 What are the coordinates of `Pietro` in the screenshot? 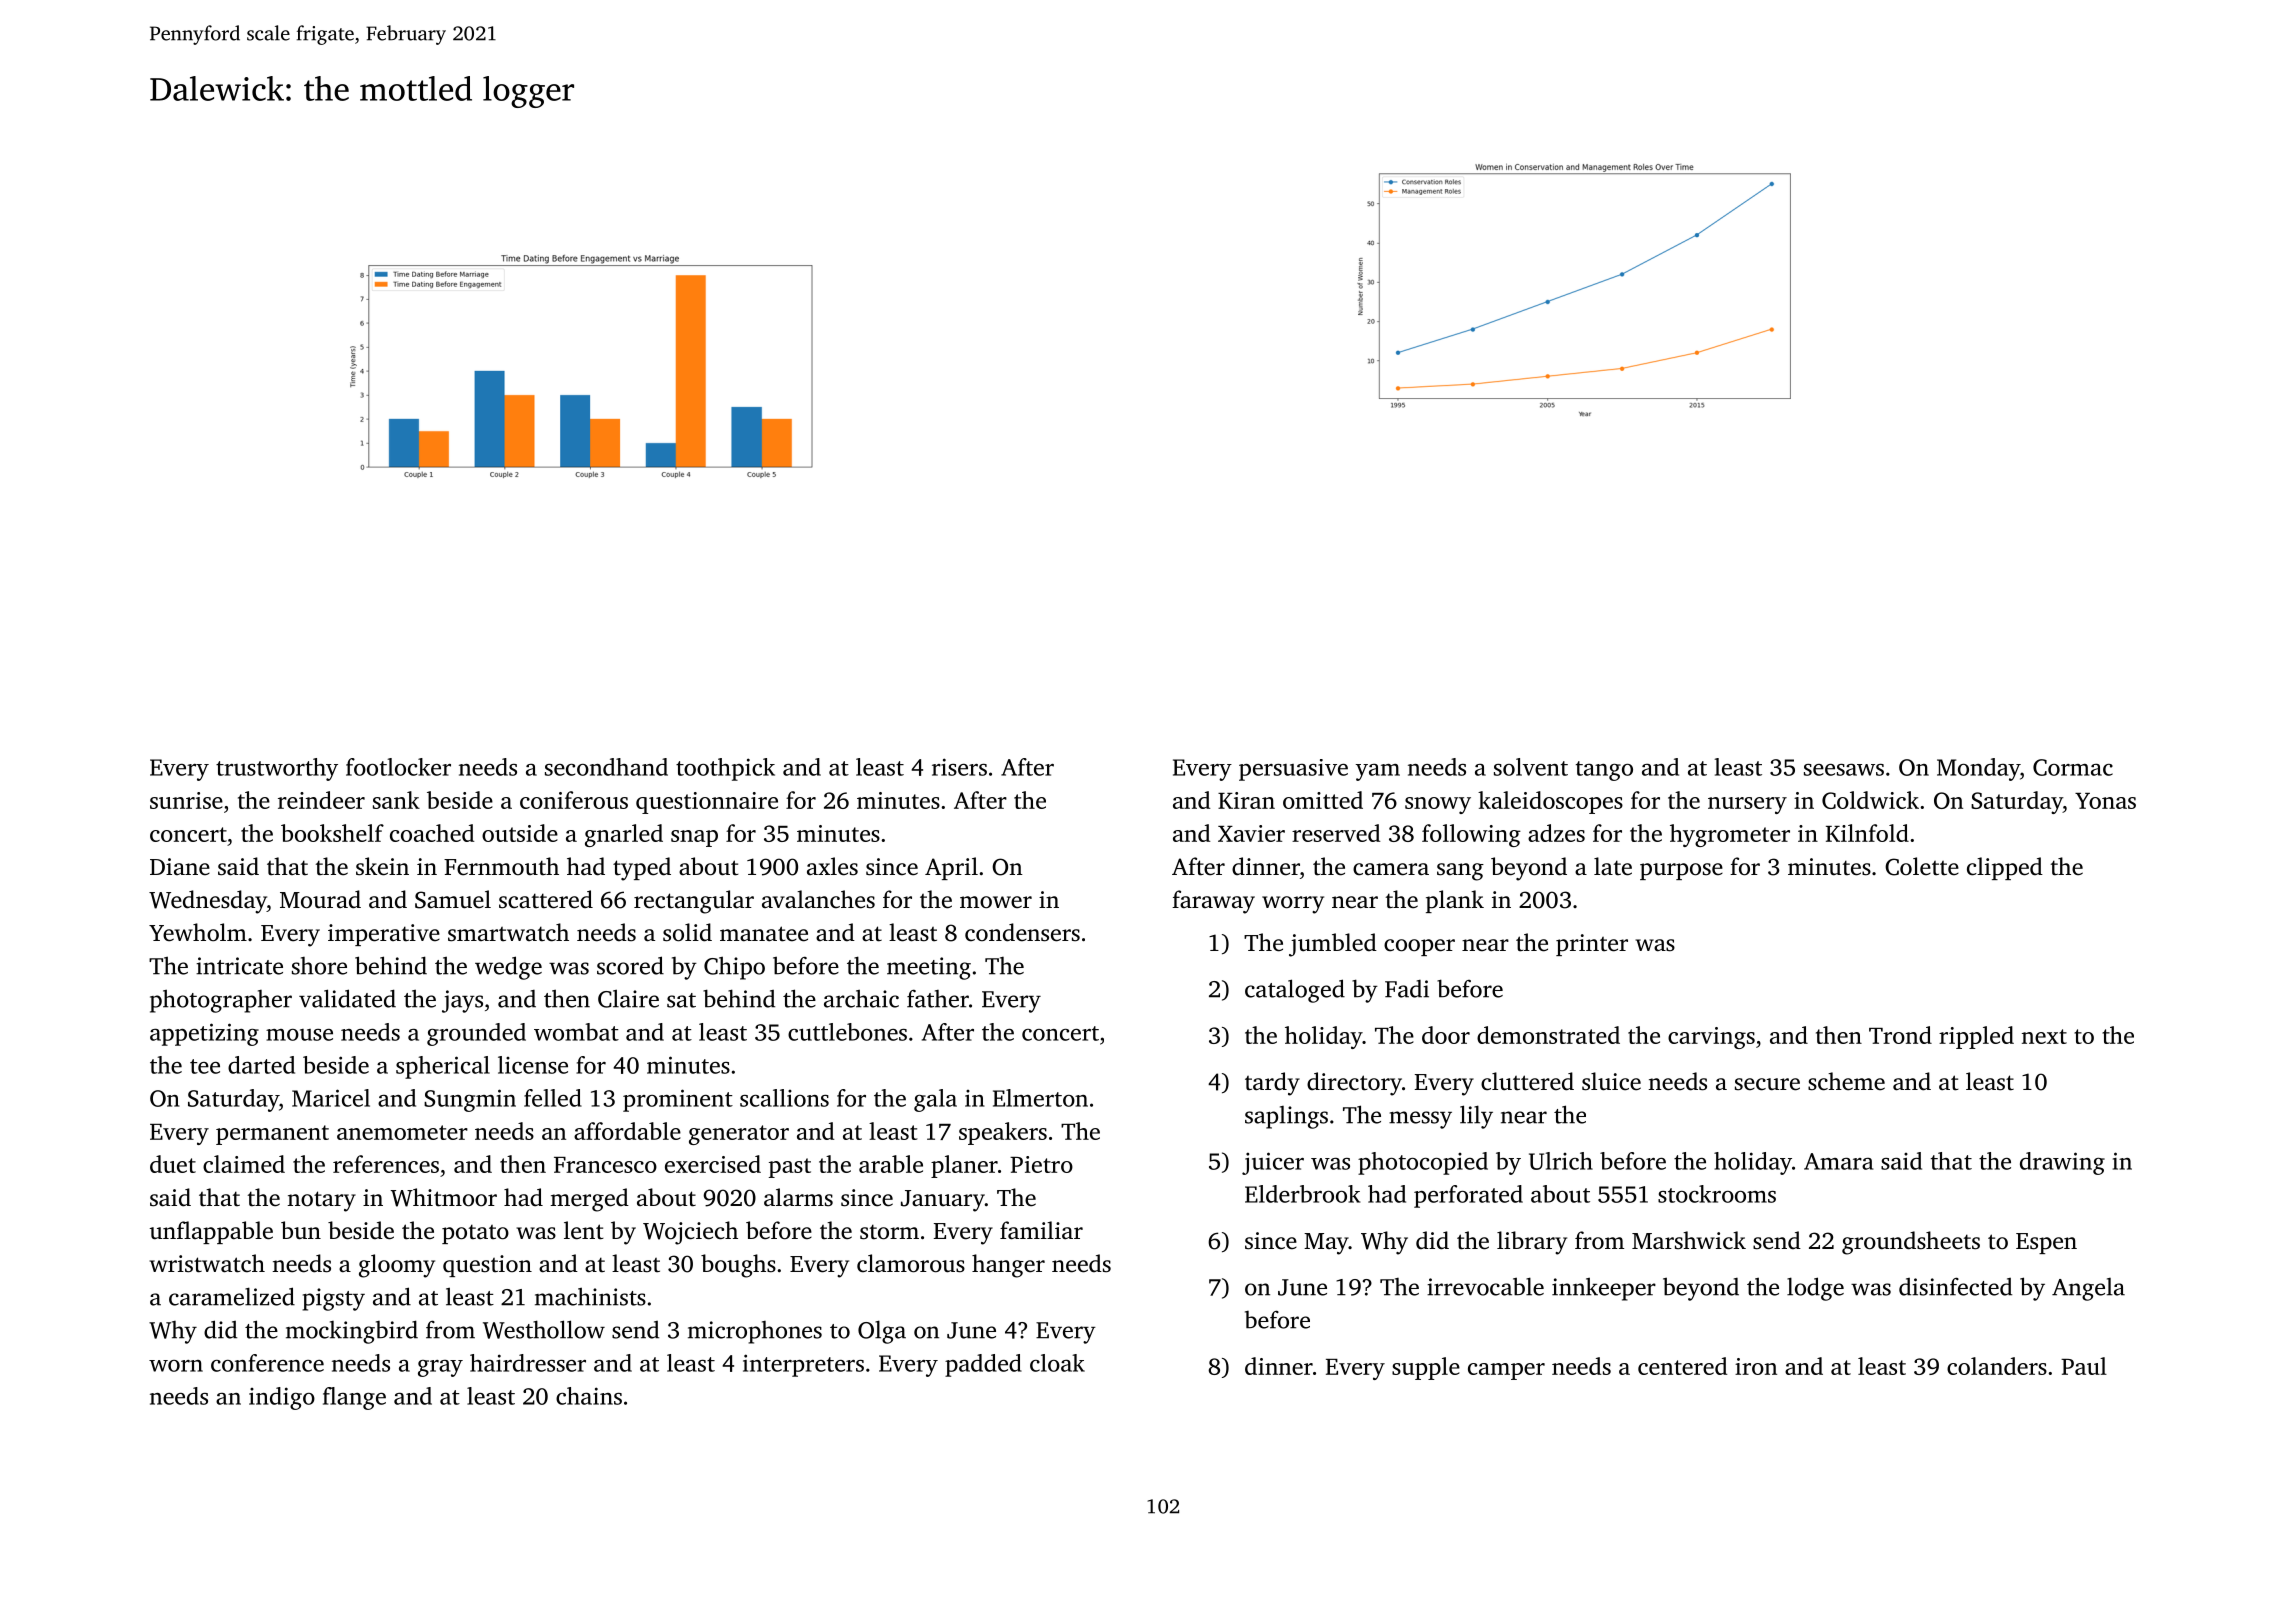 It's located at (1041, 1164).
